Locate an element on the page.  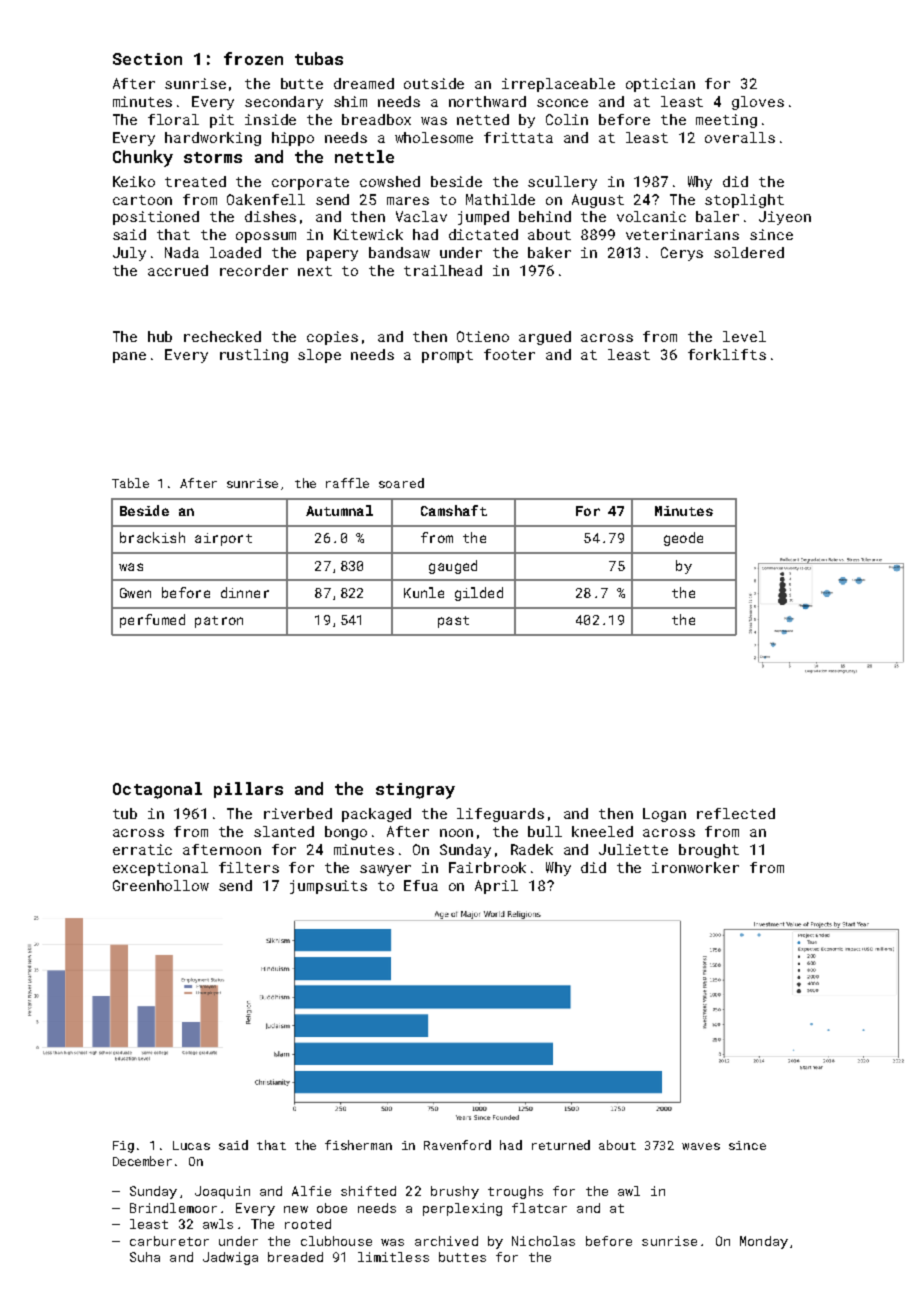
Suha is located at coordinates (145, 1257).
